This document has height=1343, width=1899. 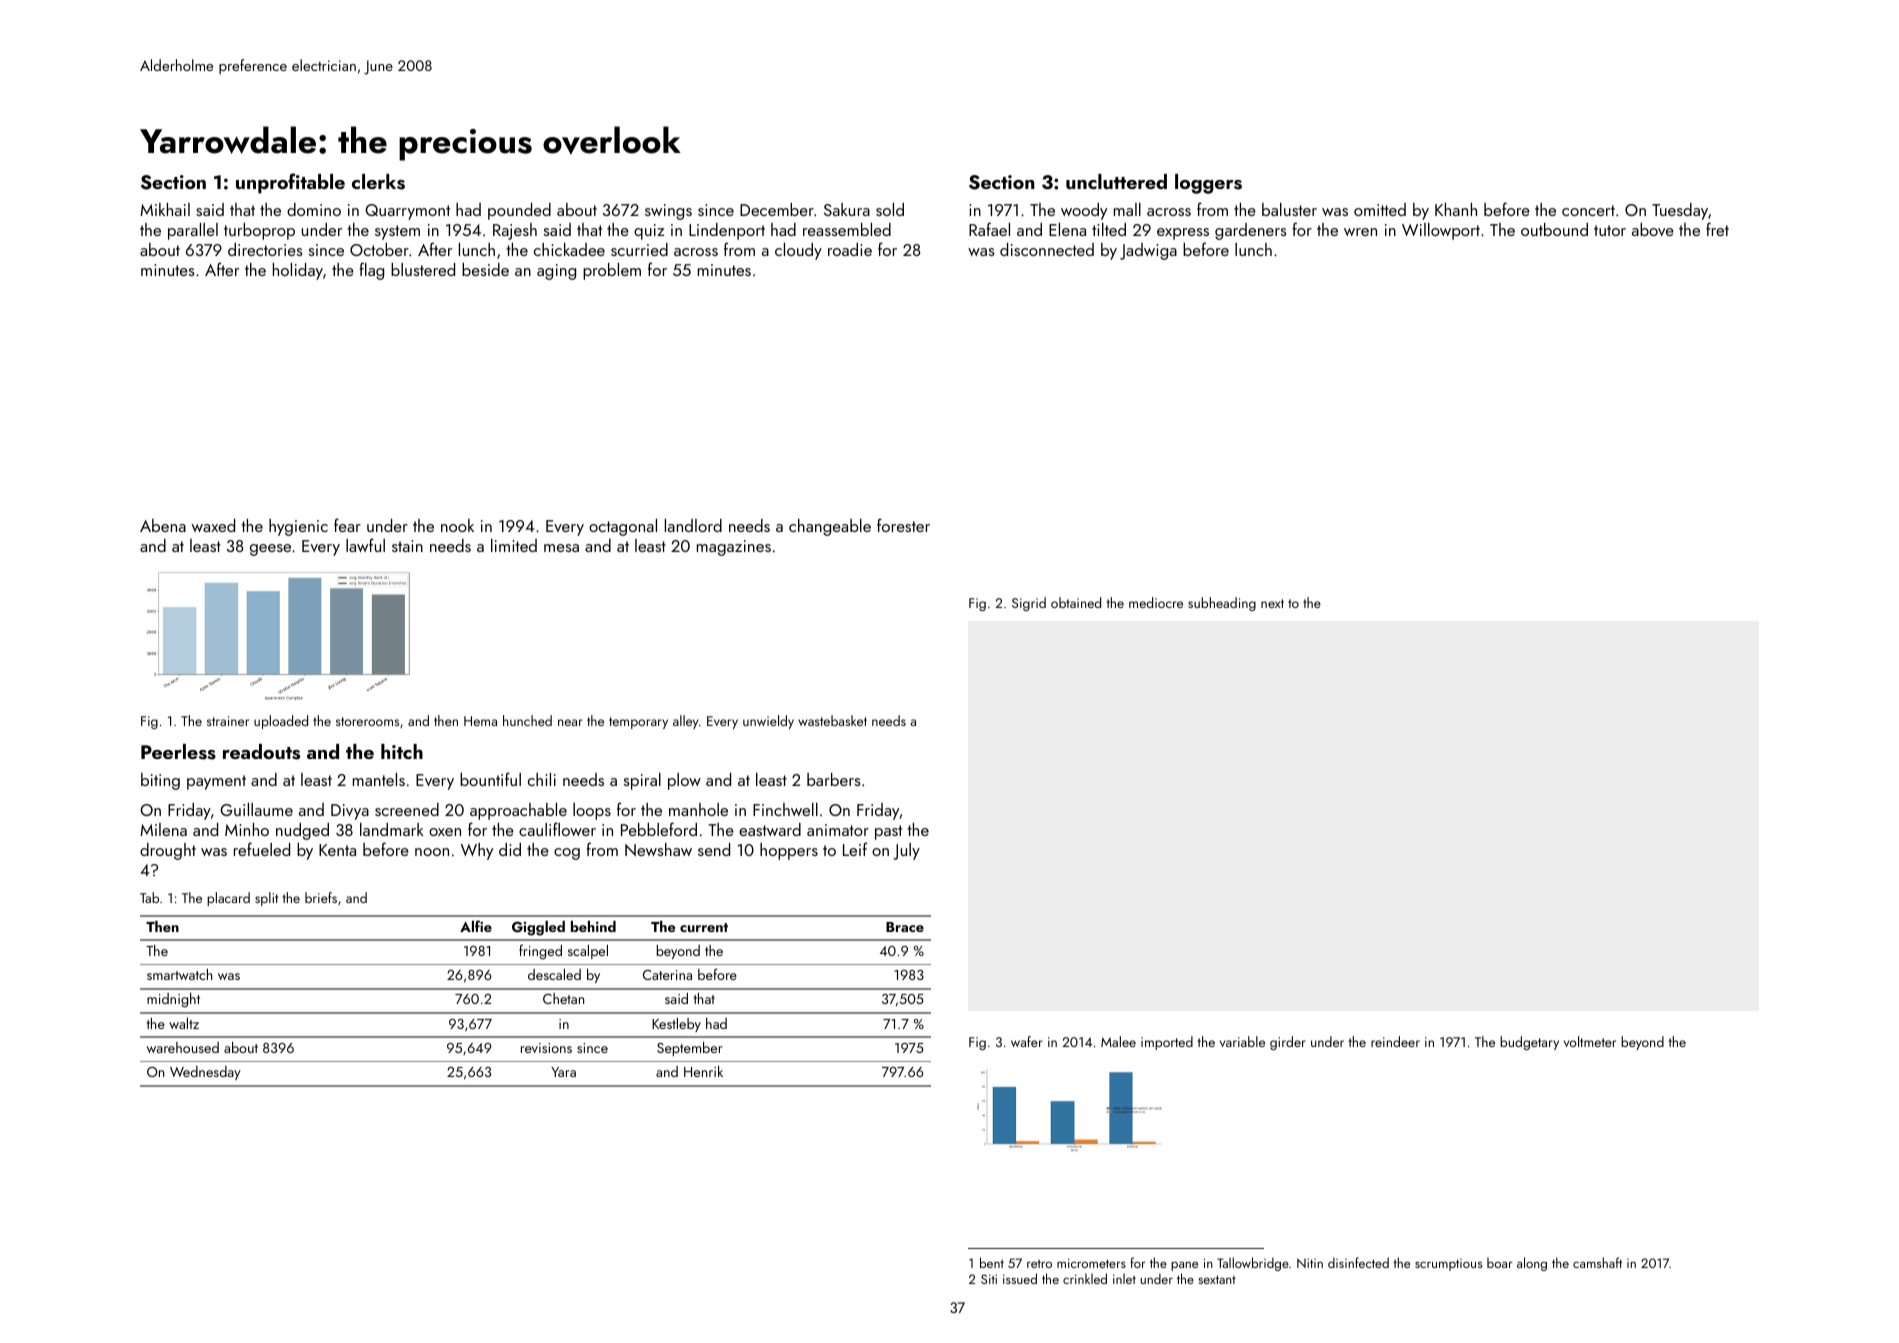 What do you see at coordinates (518, 811) in the document?
I see `approachable` at bounding box center [518, 811].
